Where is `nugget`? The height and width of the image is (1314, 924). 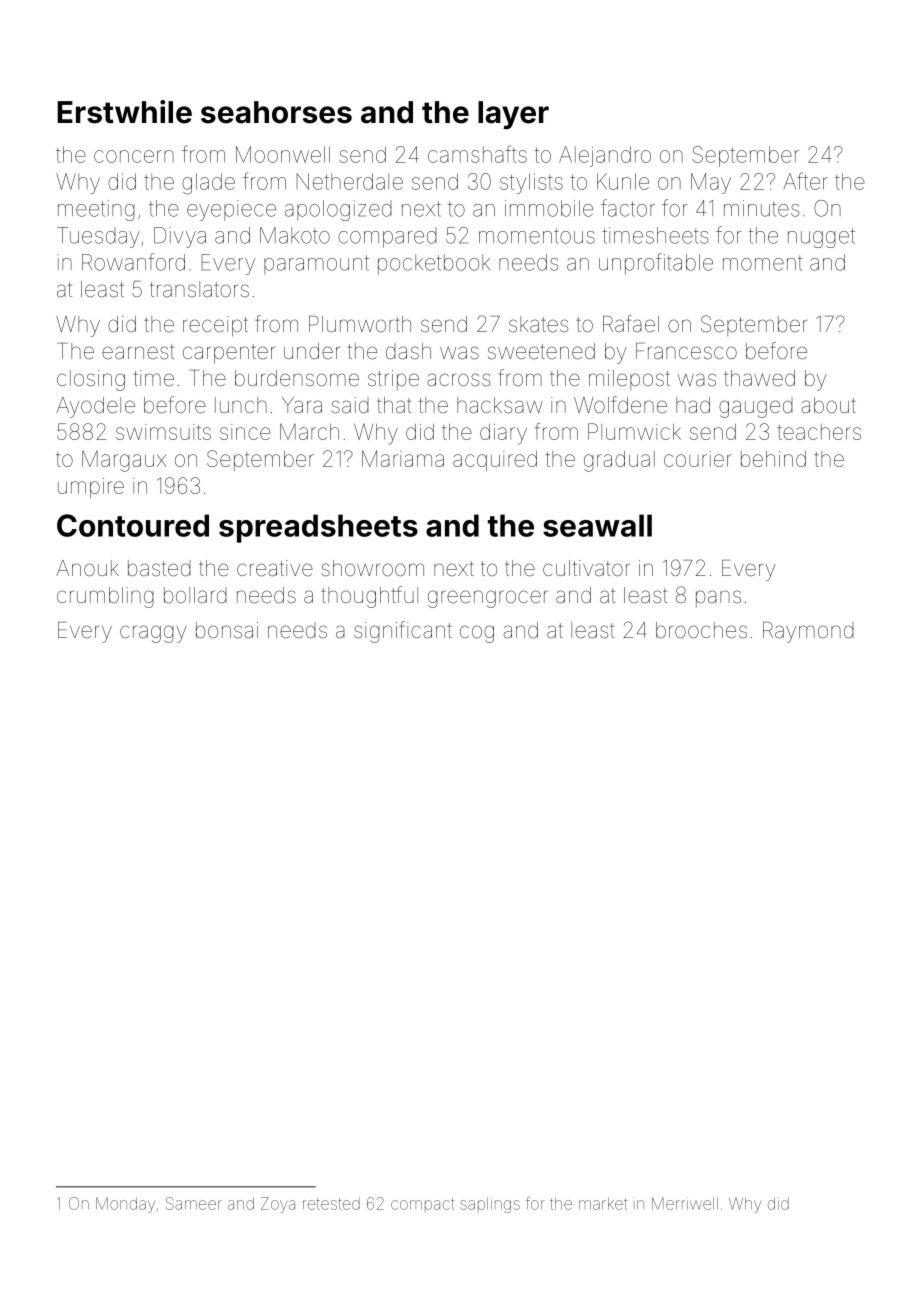 nugget is located at coordinates (821, 238).
